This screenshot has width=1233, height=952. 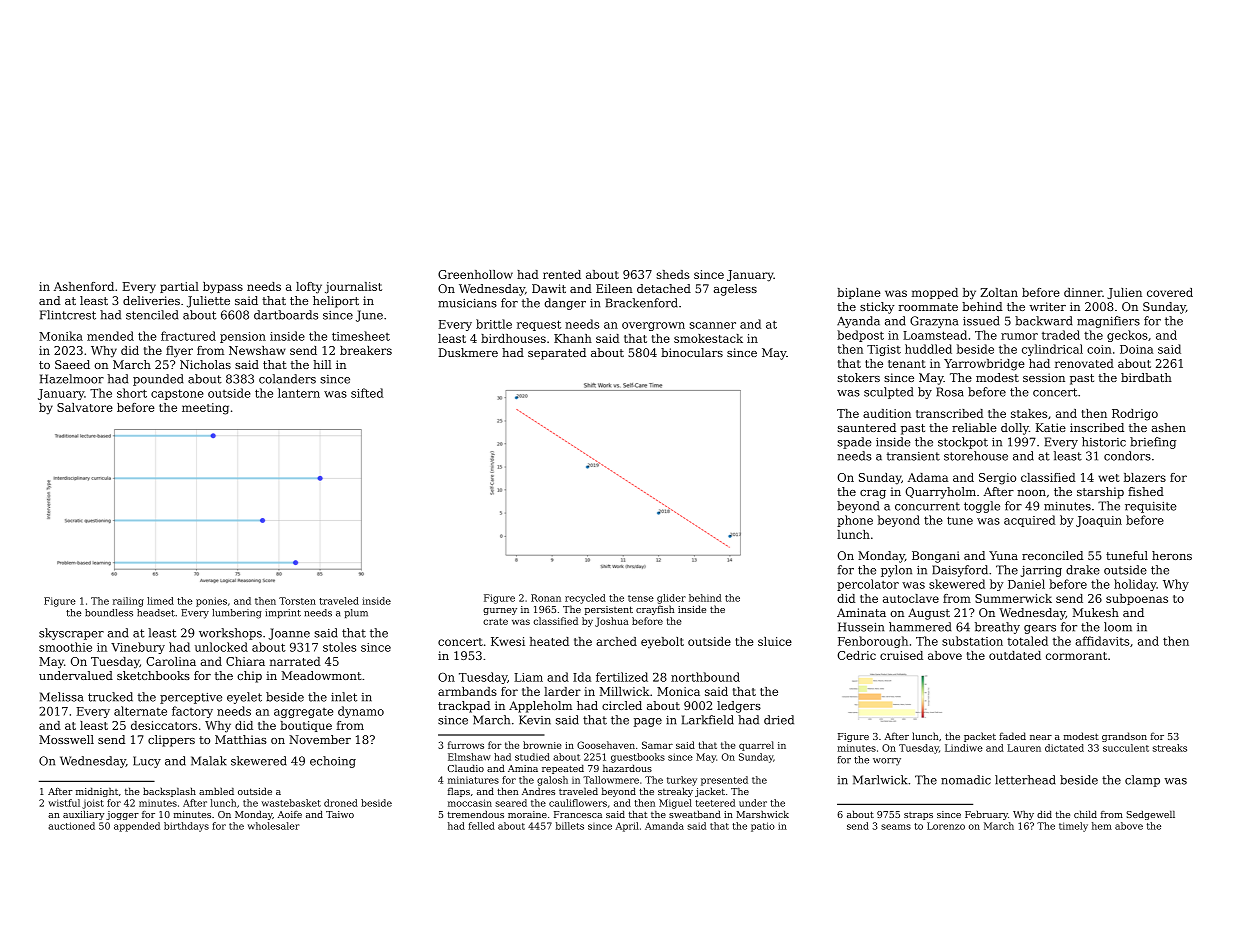 I want to click on streaks, so click(x=1170, y=748).
